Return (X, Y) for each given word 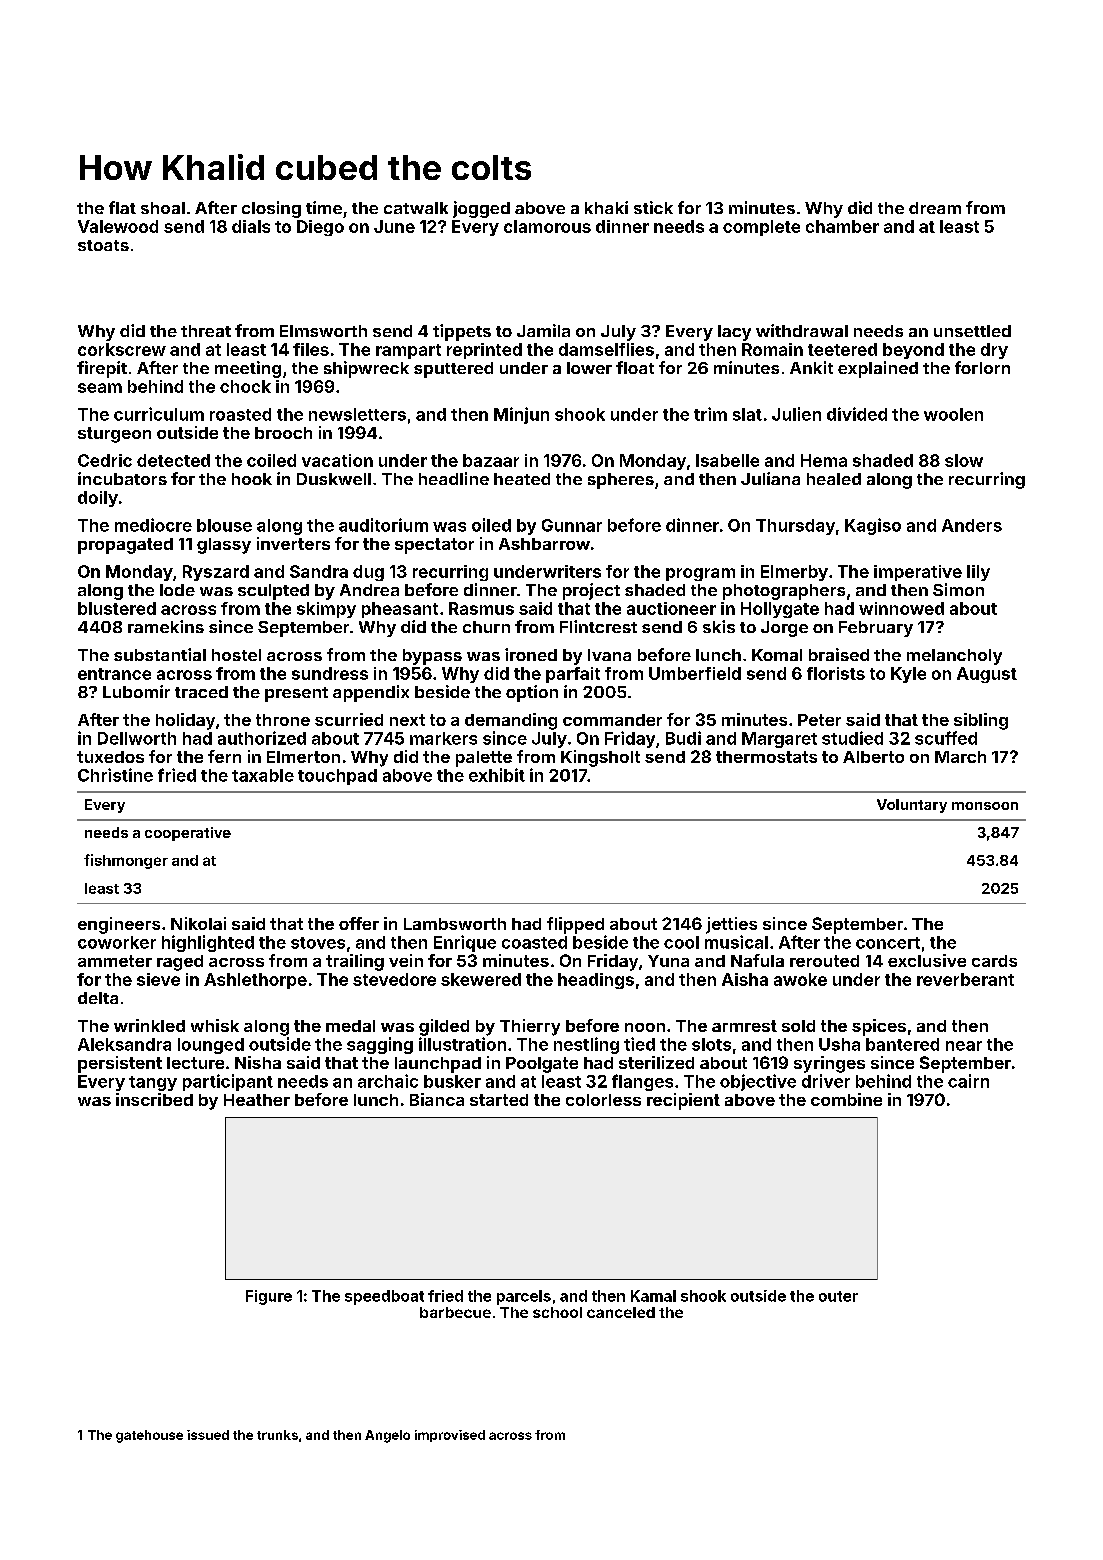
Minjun (521, 415)
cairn (968, 1081)
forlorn (982, 367)
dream (935, 208)
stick (653, 207)
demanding (511, 721)
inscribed (154, 1099)
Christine (115, 775)
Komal (777, 655)
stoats (103, 245)
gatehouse (149, 1436)
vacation (337, 460)
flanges (642, 1082)
